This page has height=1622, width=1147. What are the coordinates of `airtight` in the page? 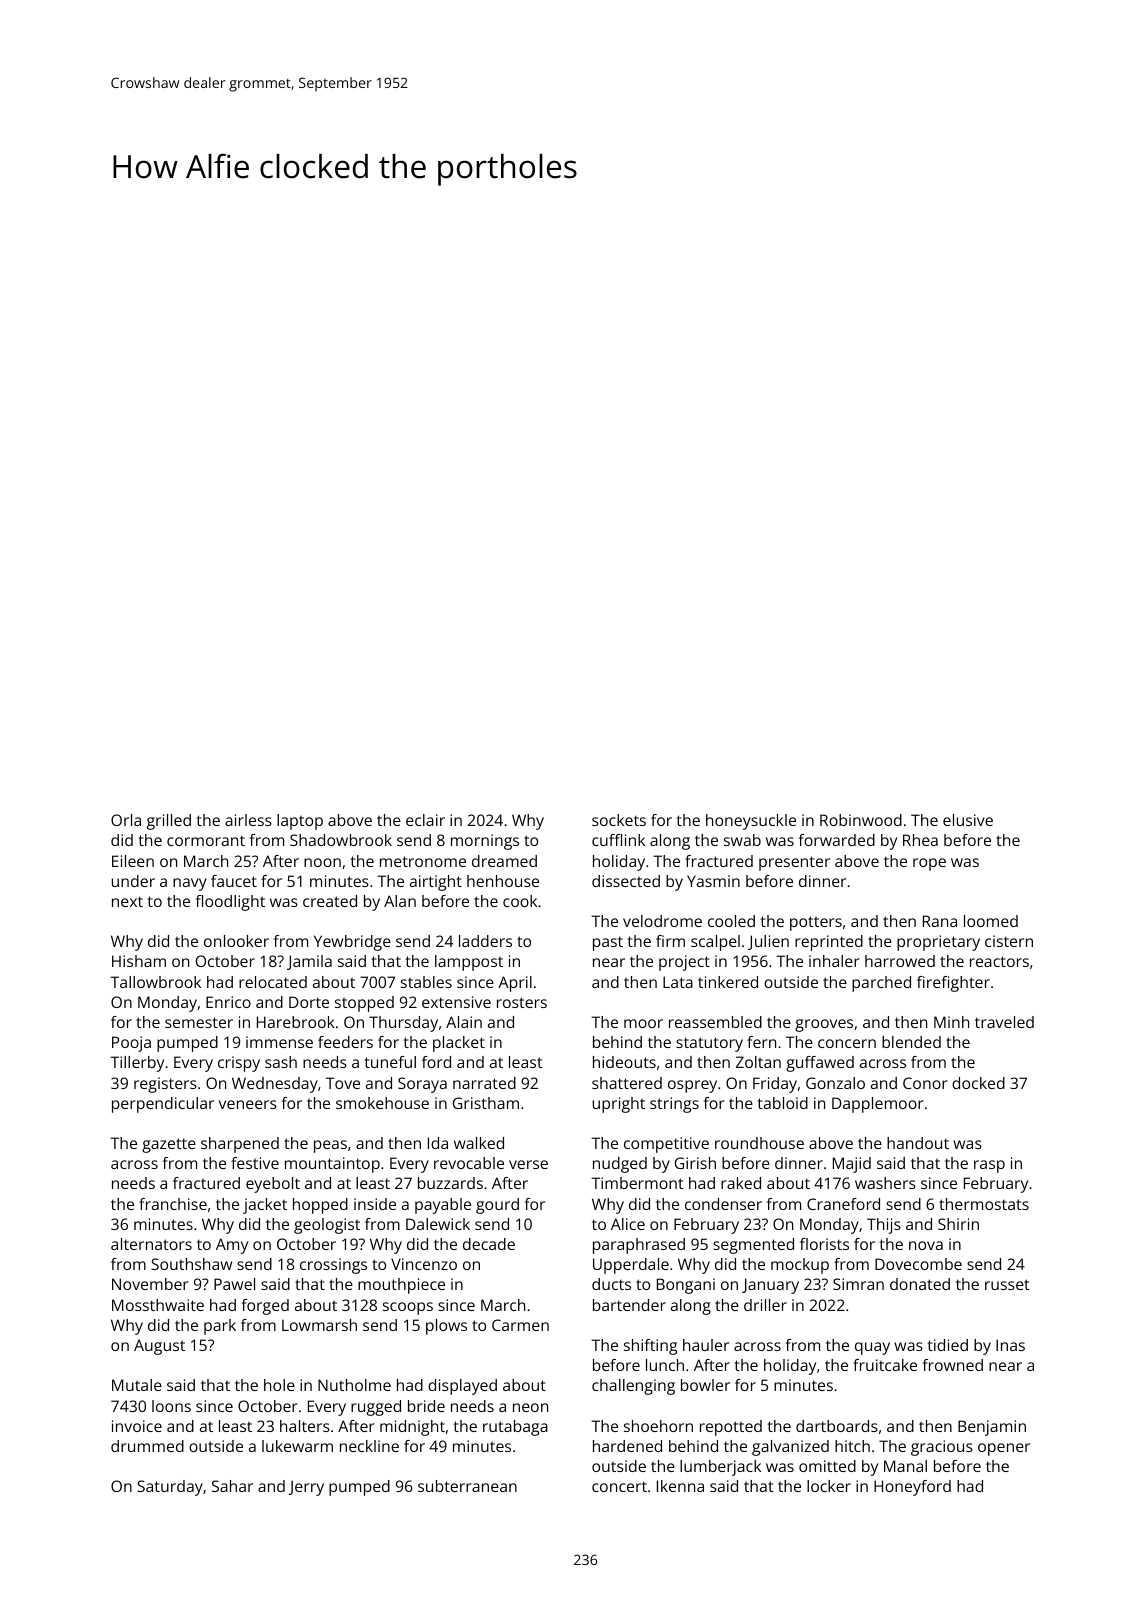 It's located at (436, 883).
